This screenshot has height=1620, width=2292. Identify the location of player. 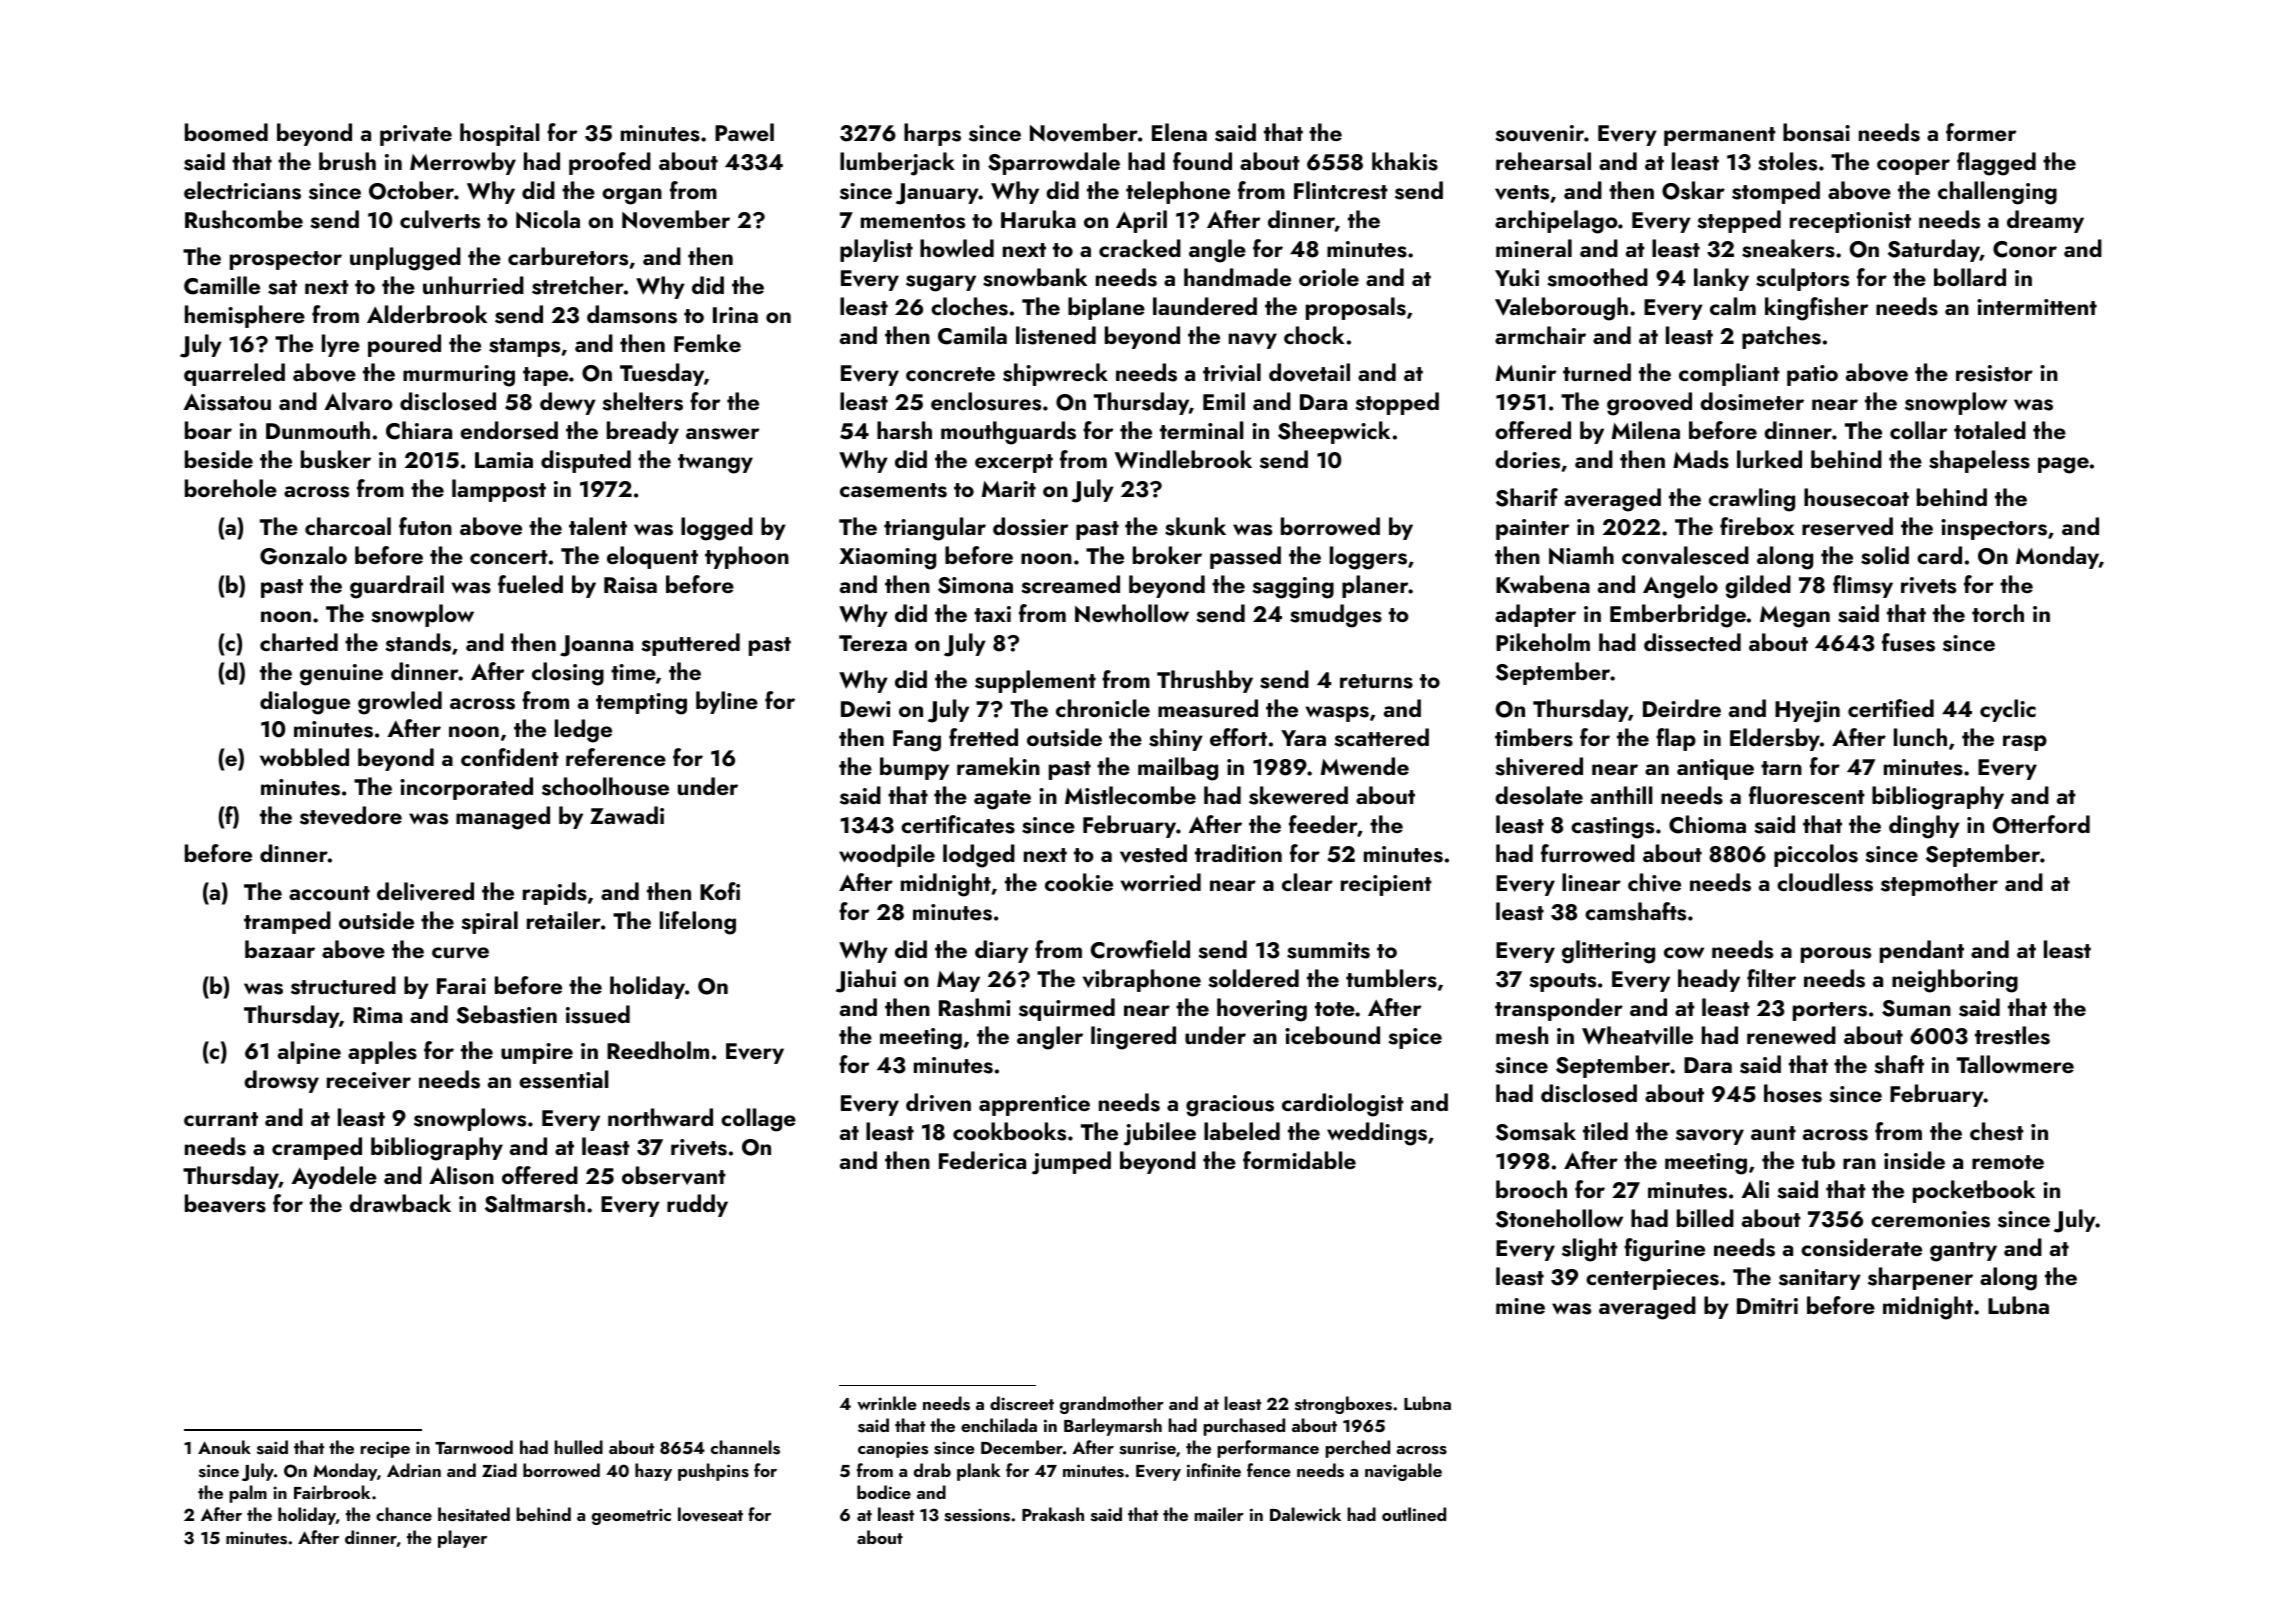
(462, 1539).
